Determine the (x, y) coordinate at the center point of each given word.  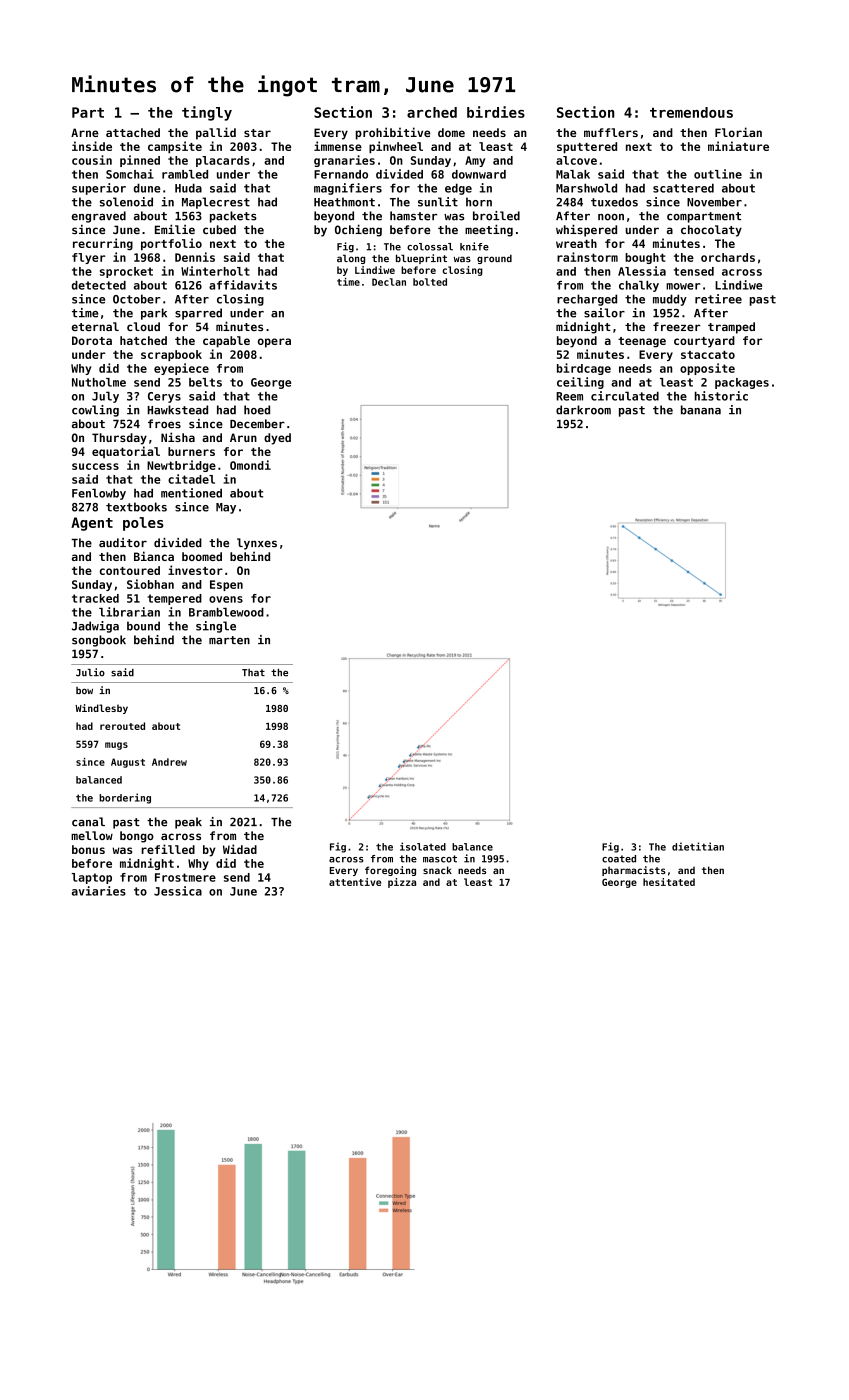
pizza (402, 883)
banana (701, 410)
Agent (92, 524)
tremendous (691, 112)
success (95, 466)
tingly (207, 113)
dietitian (698, 846)
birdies (496, 112)
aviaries (99, 891)
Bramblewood (226, 612)
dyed (277, 439)
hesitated (669, 882)
